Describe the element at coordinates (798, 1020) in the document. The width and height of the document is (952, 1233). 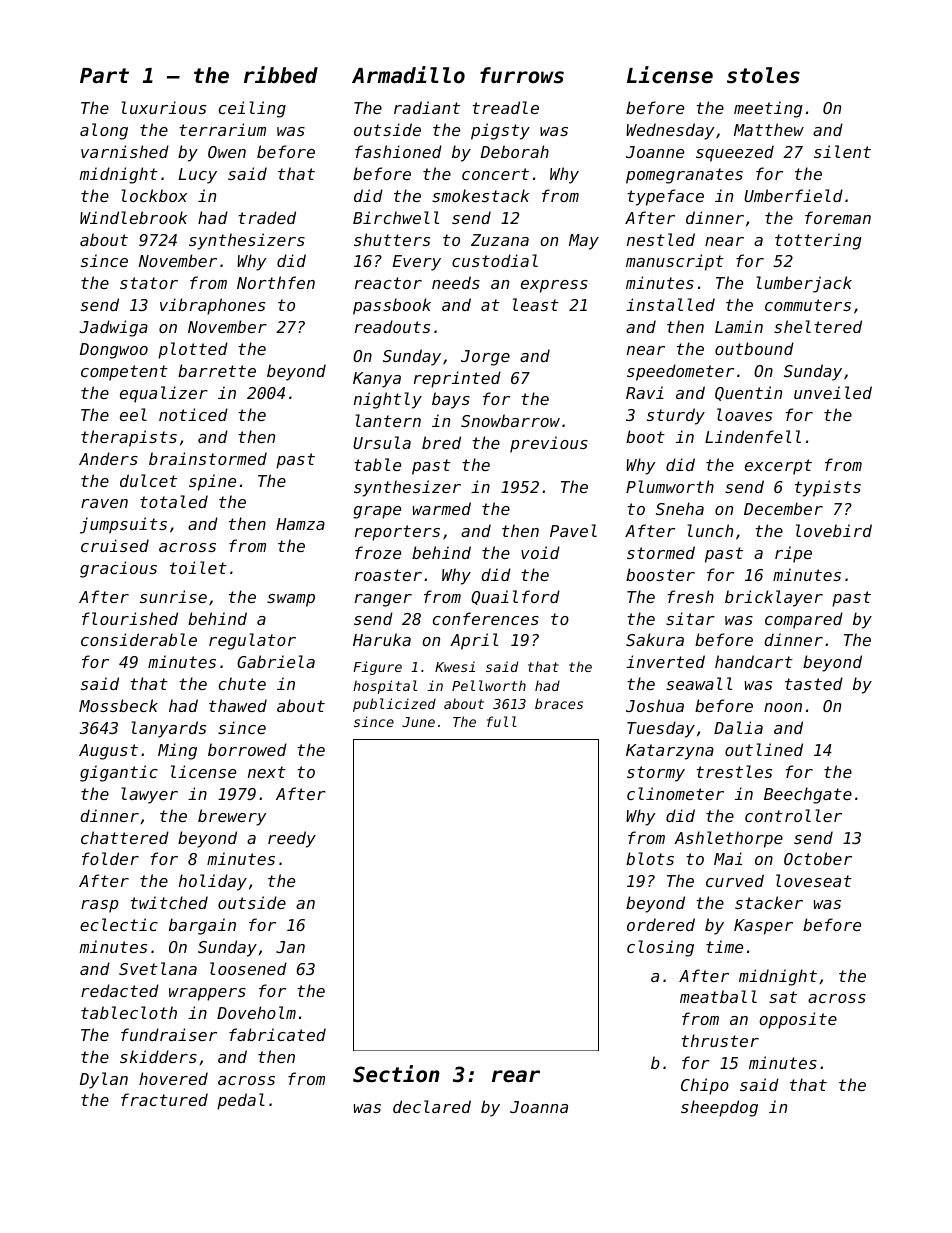
I see `opposite` at that location.
